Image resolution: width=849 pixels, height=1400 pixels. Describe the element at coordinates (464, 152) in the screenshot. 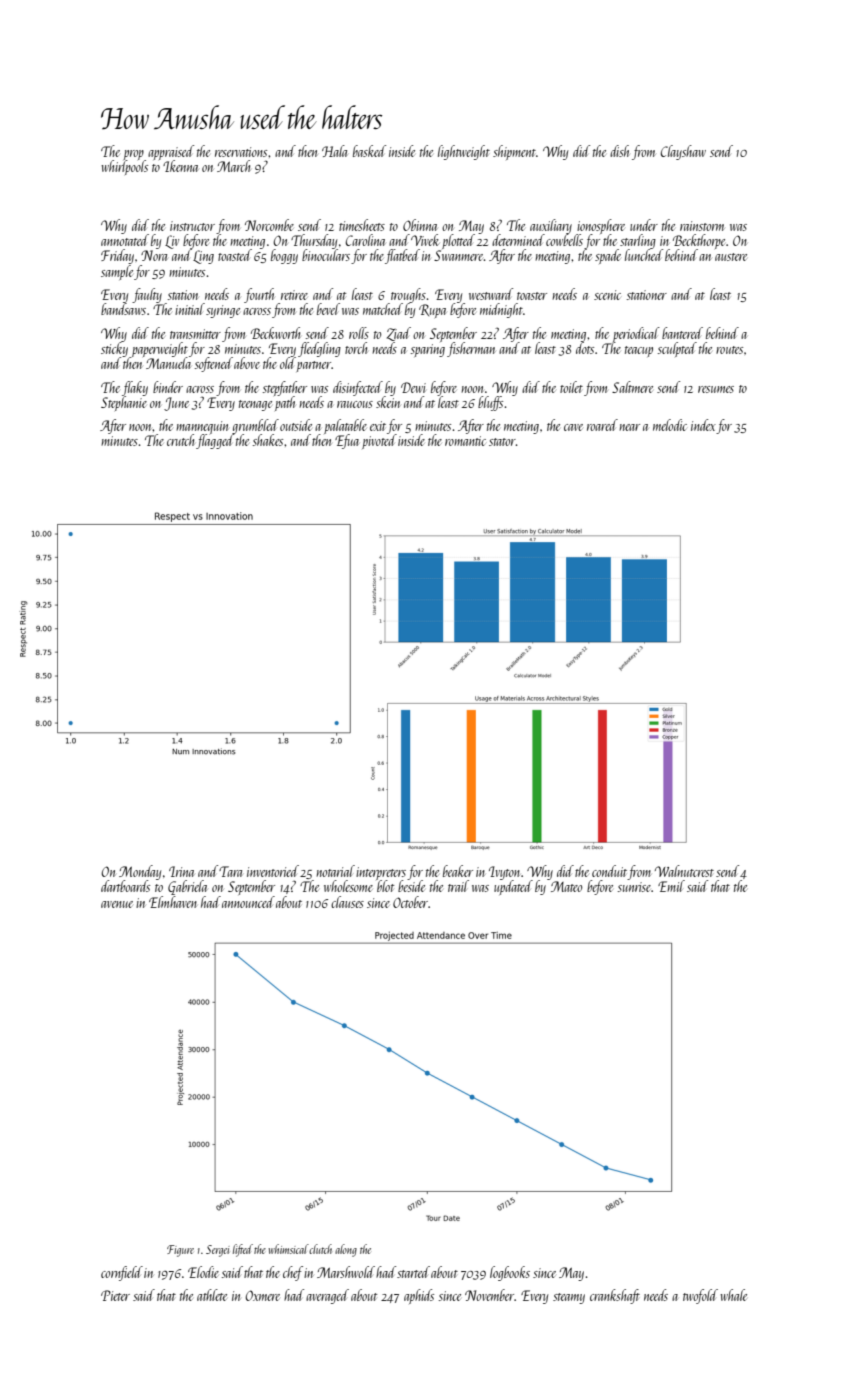

I see `lightweight` at that location.
